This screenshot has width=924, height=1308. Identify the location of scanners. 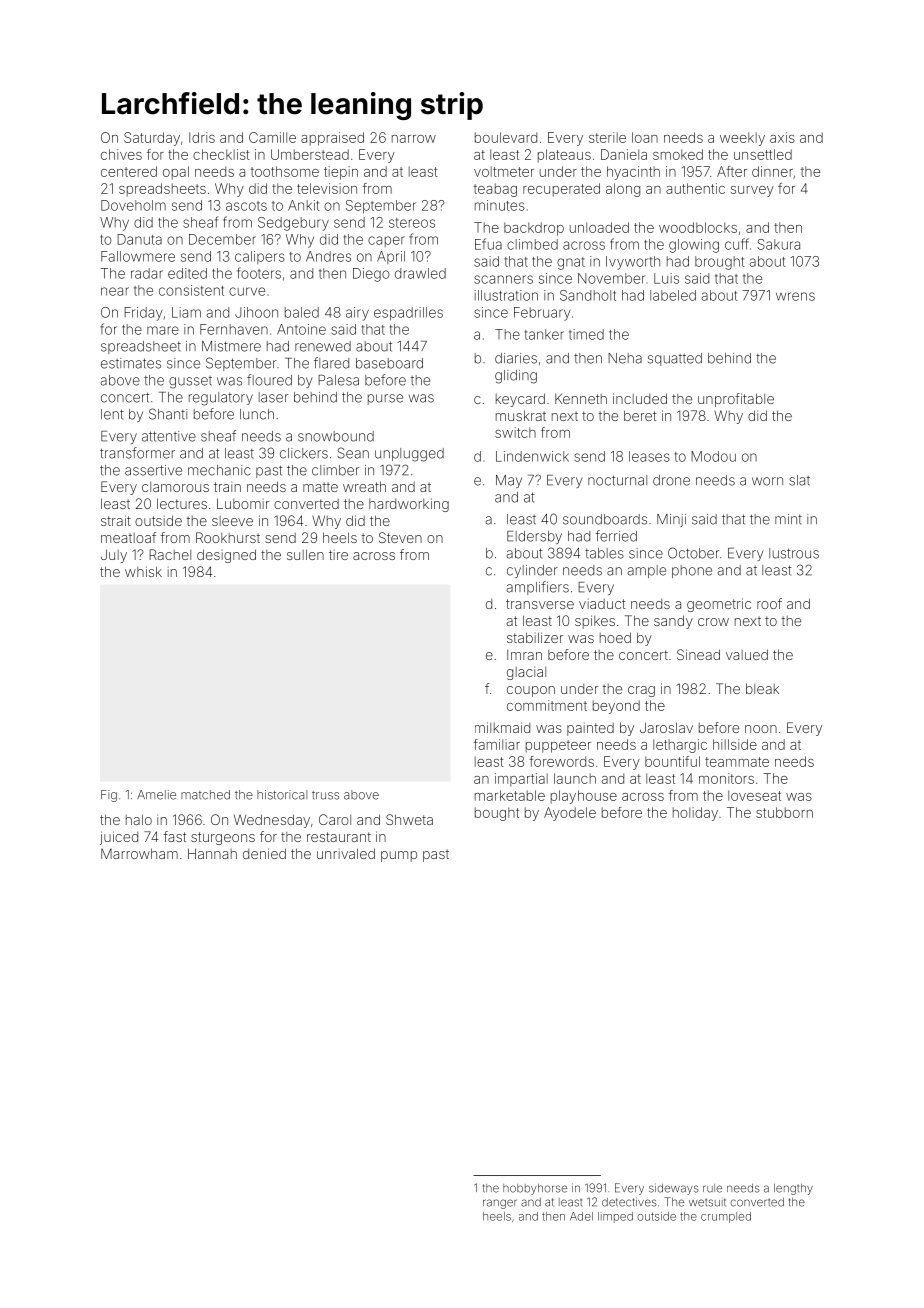
(503, 279).
